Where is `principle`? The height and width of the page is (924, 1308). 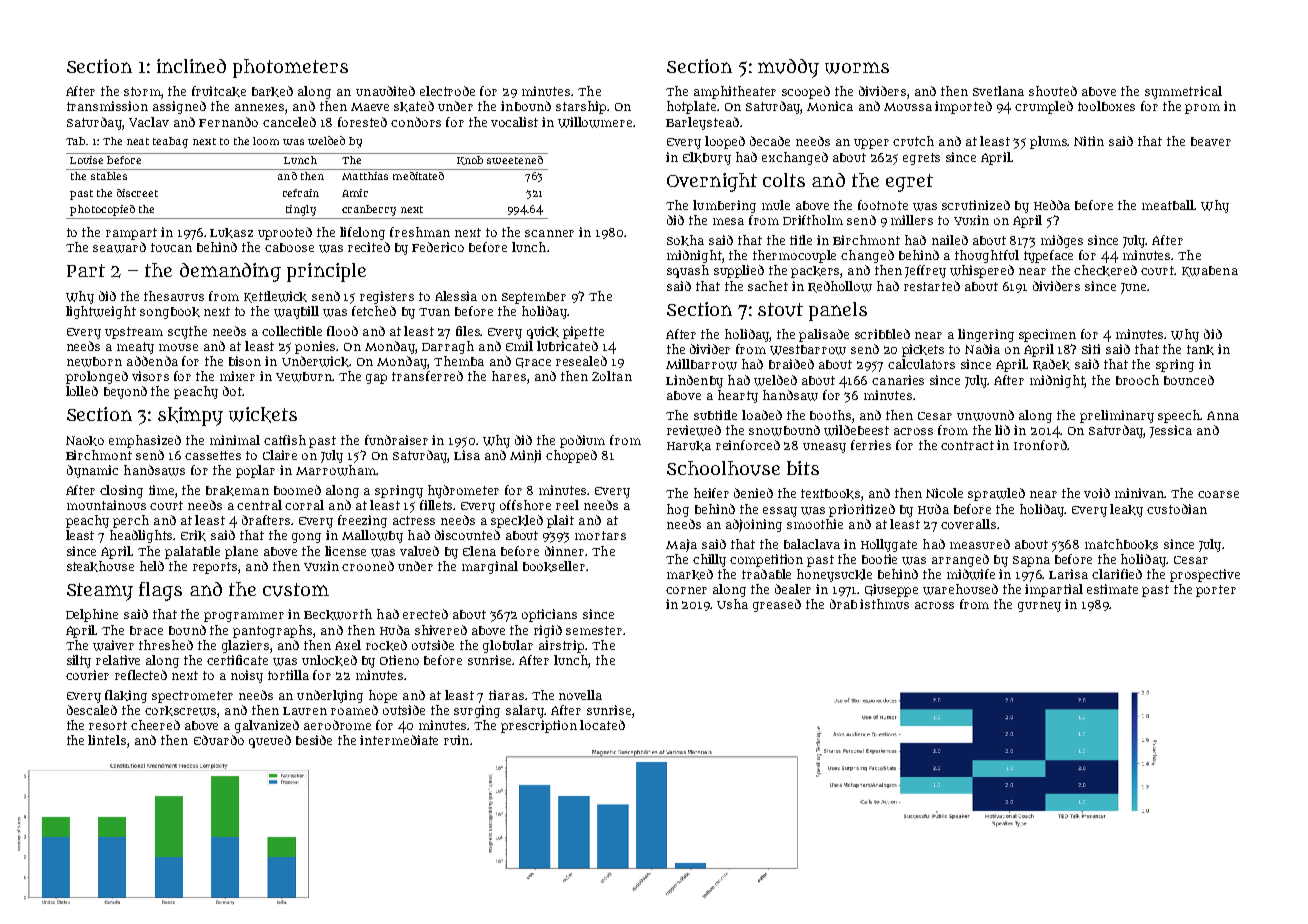
principle is located at coordinates (326, 272).
